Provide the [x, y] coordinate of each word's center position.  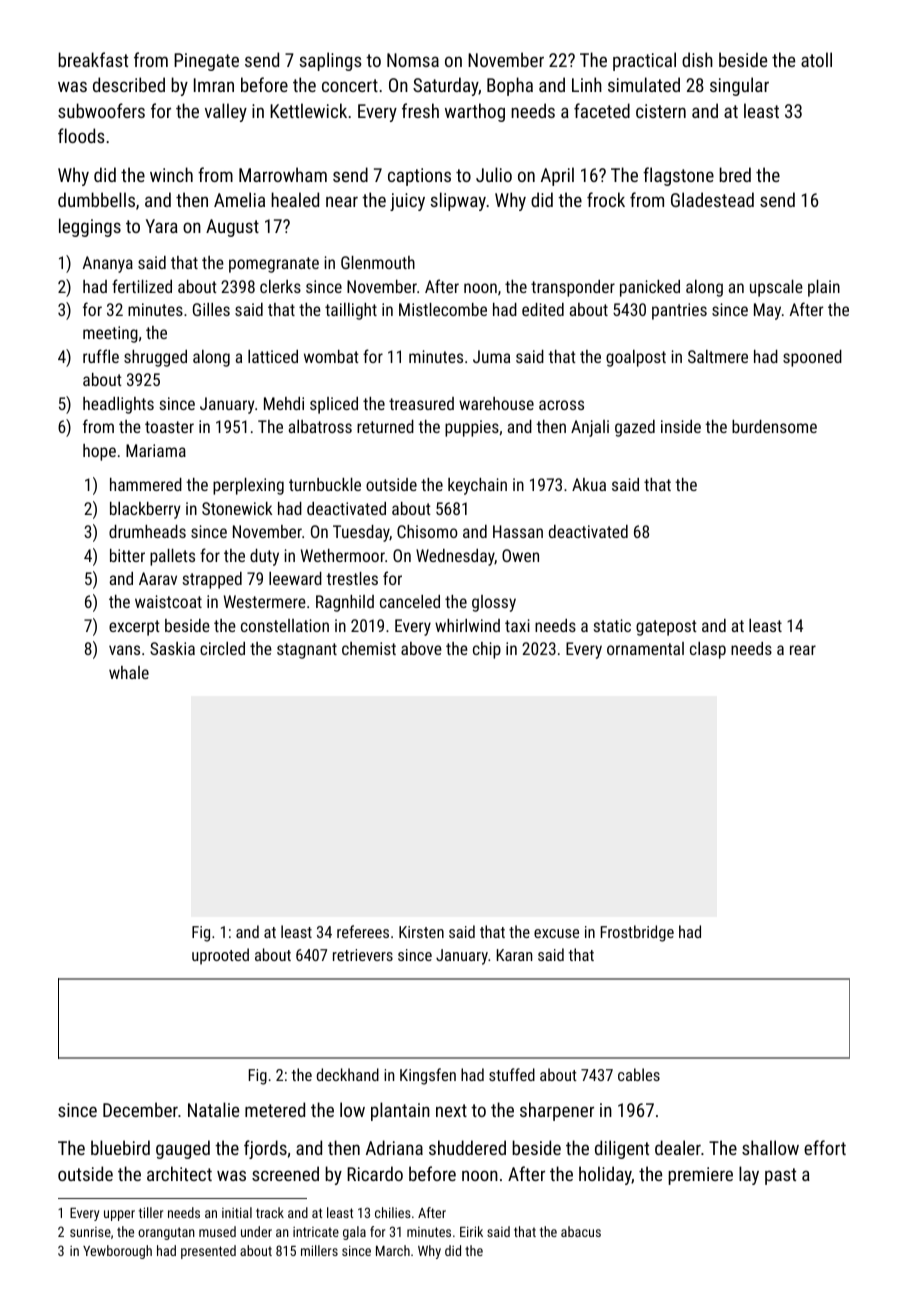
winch [171, 174]
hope [99, 452]
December [140, 1109]
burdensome [774, 426]
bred [735, 174]
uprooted [220, 956]
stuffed [512, 1074]
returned [385, 426]
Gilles [211, 309]
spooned [812, 358]
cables [639, 1074]
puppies [472, 428]
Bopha [510, 86]
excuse [556, 933]
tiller [151, 1212]
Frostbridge [637, 933]
